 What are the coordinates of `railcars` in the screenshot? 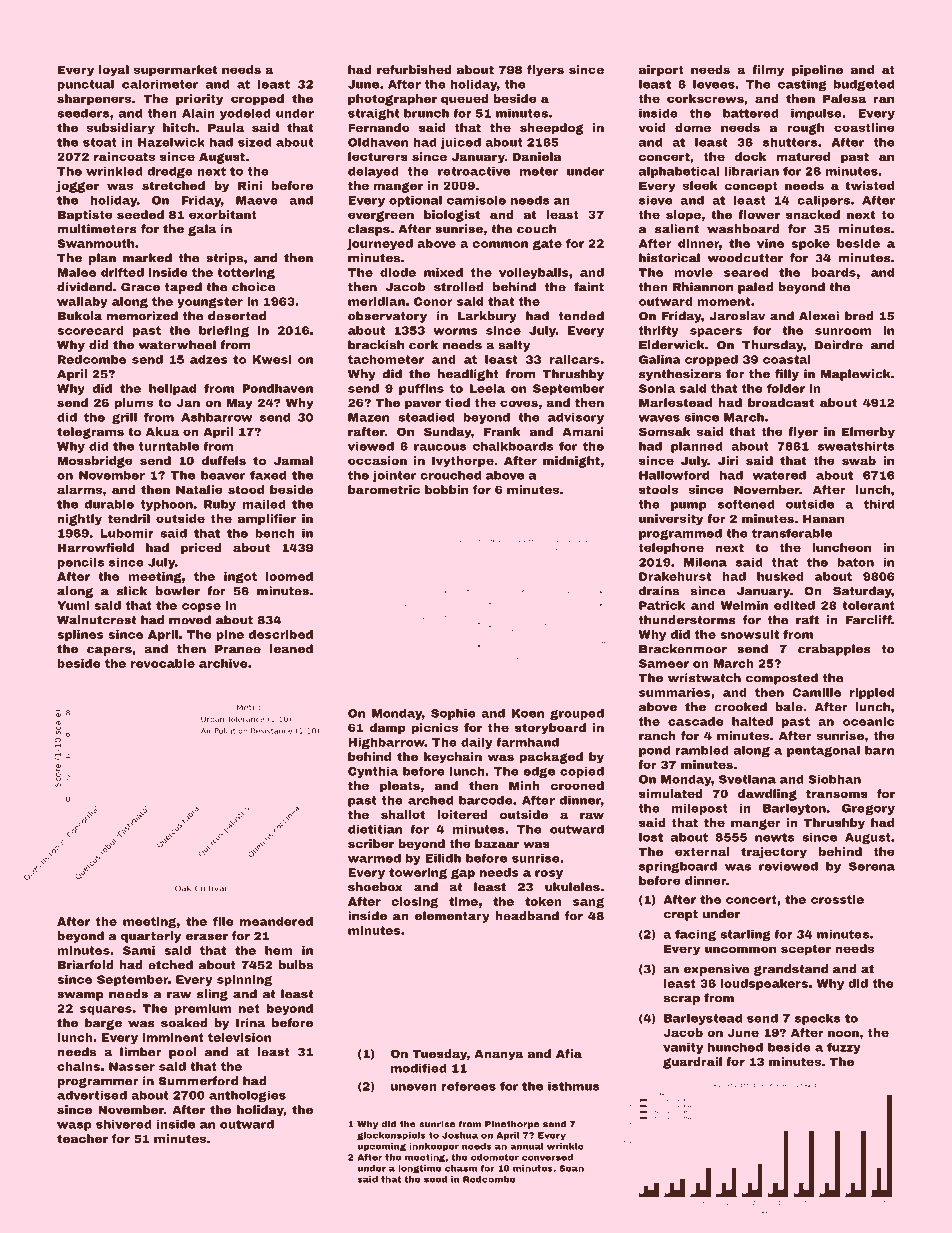 It's located at (575, 359).
